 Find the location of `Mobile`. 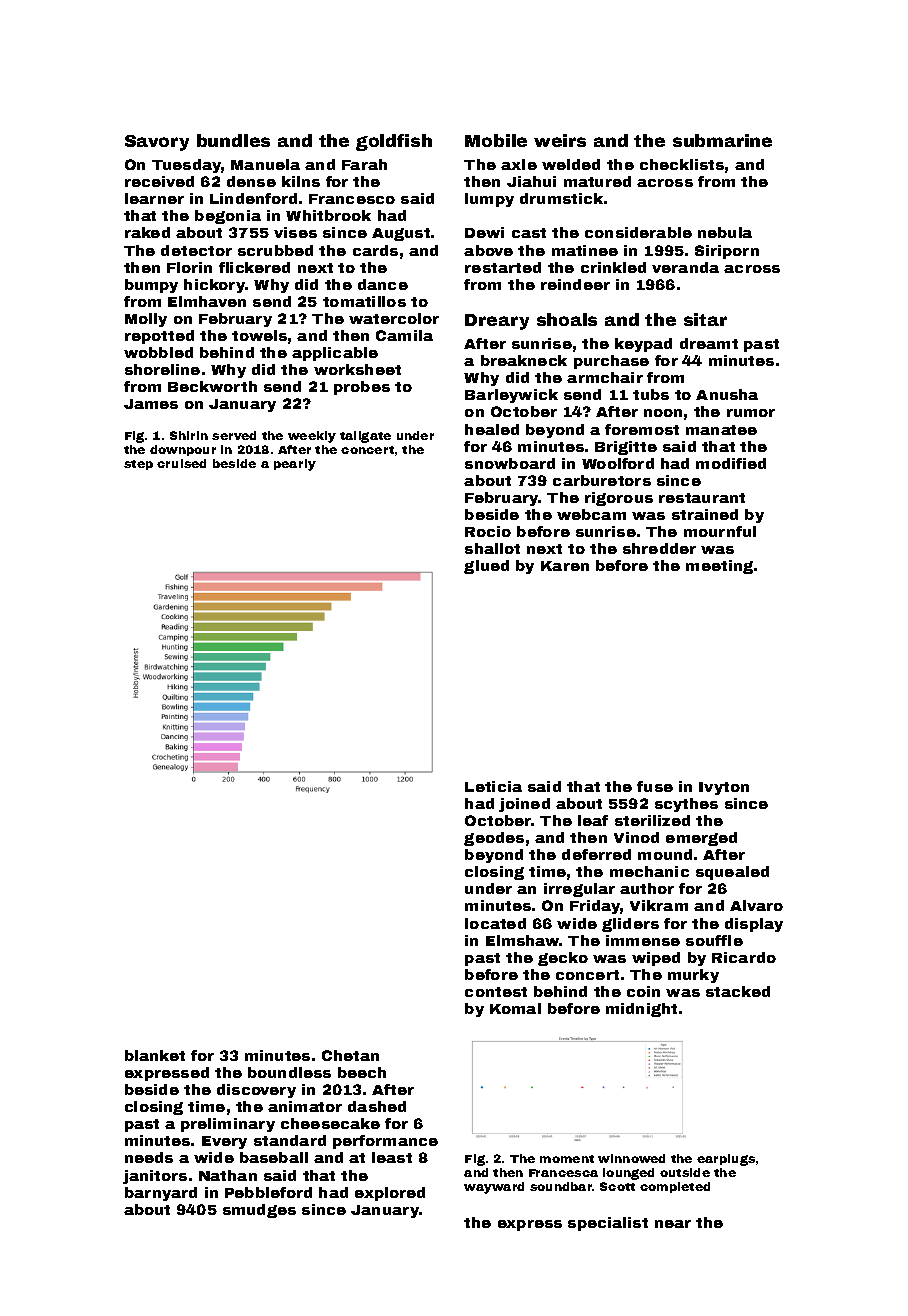

Mobile is located at coordinates (496, 140).
